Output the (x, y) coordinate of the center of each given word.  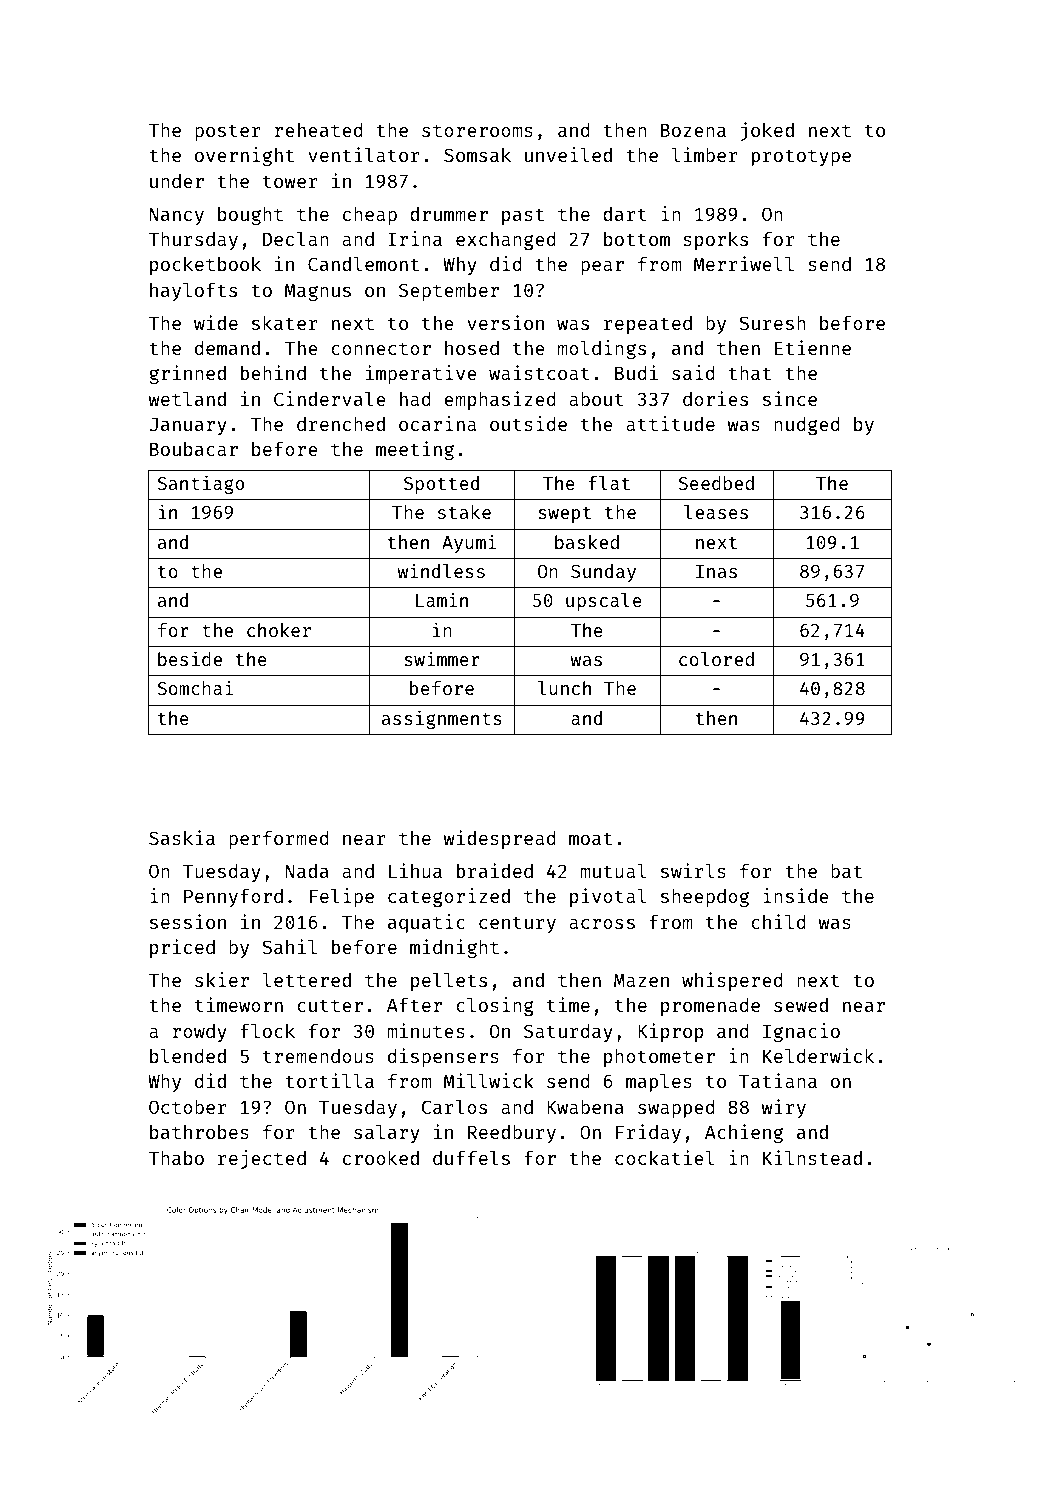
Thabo (176, 1158)
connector (381, 348)
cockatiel (664, 1157)
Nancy (177, 216)
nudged (806, 426)
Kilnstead (812, 1157)
